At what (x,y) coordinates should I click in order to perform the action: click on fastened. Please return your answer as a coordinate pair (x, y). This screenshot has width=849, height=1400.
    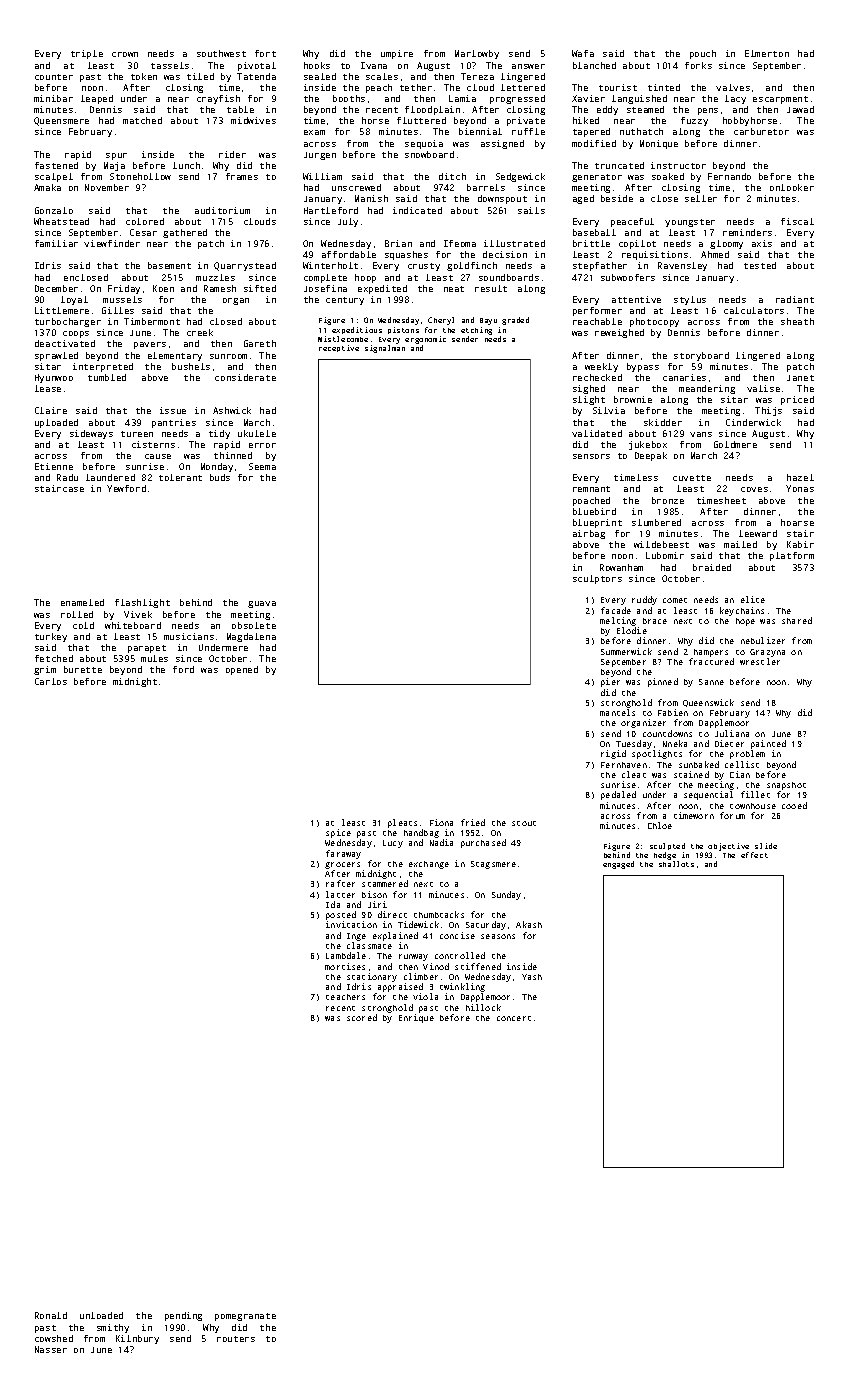
    Looking at the image, I should click on (56, 165).
